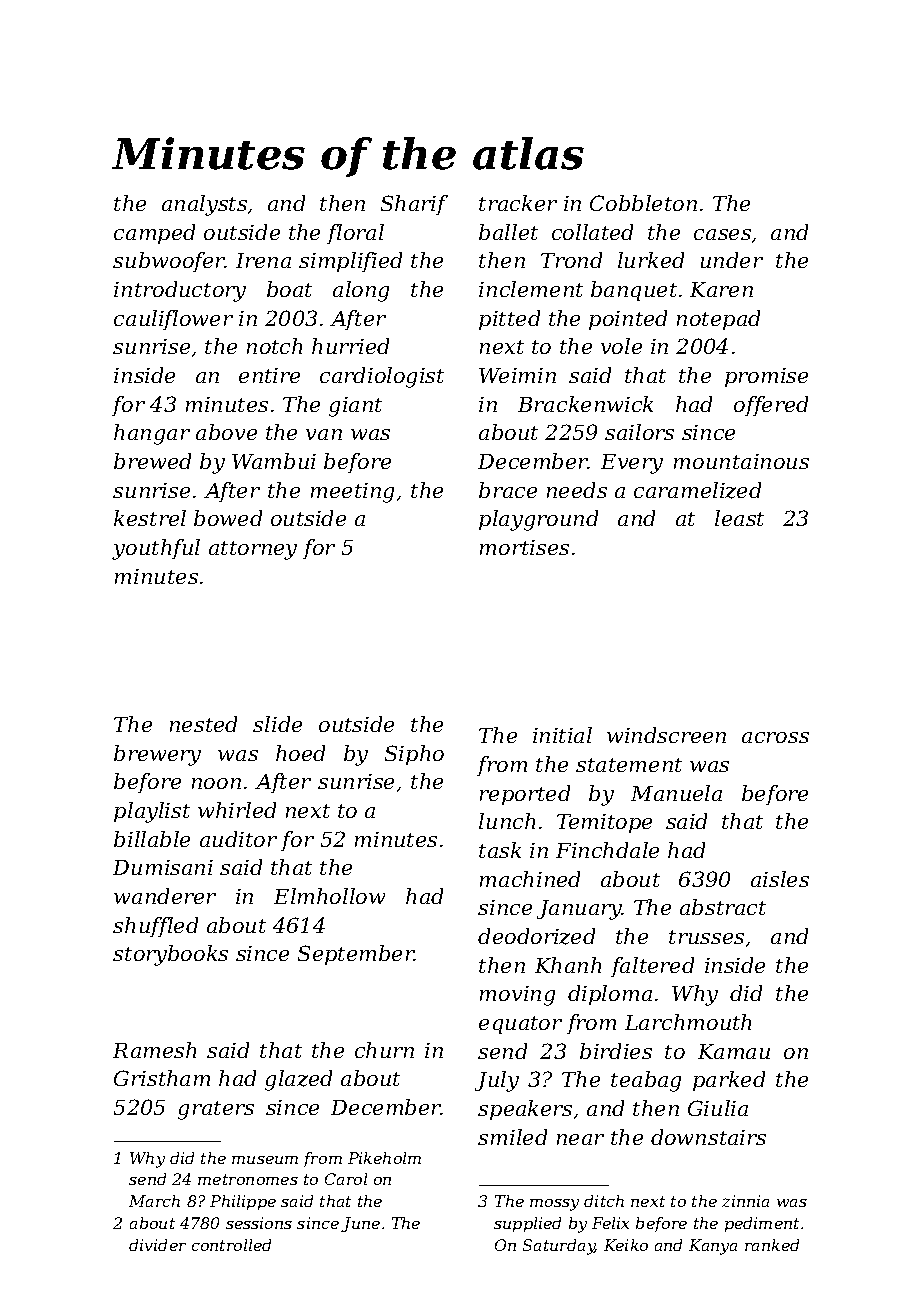  I want to click on ballet, so click(508, 232).
